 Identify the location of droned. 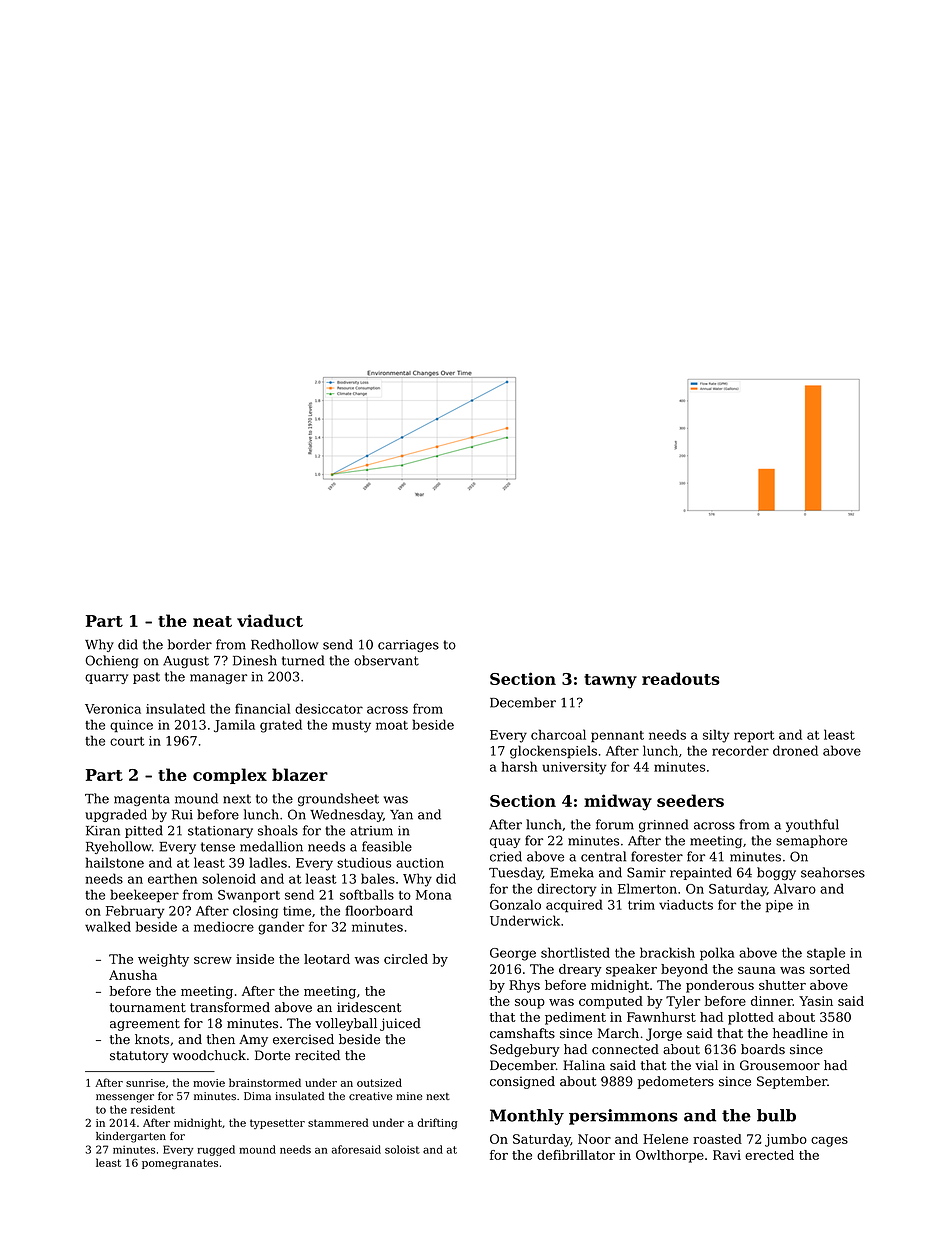
(795, 750).
